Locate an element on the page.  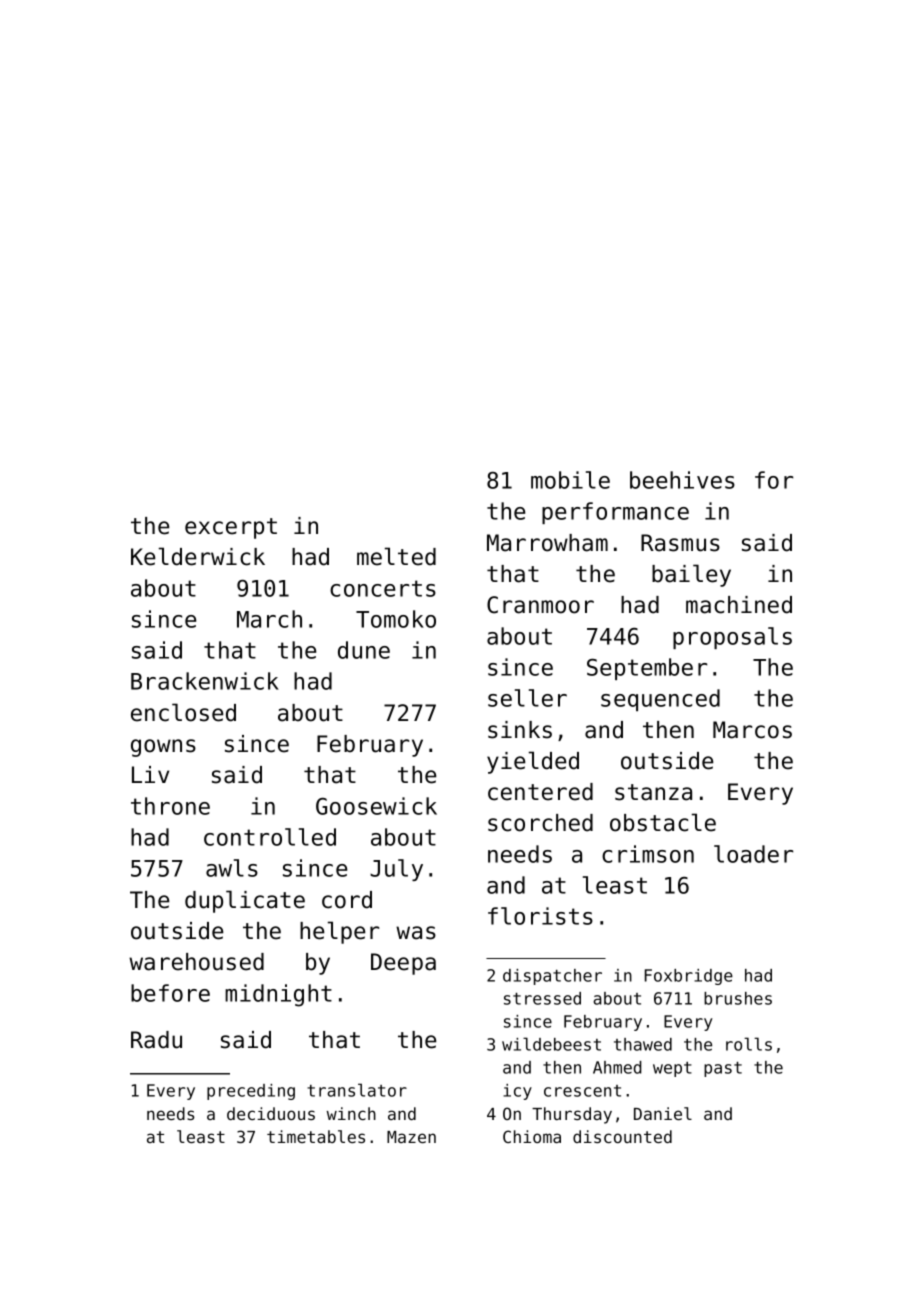
excerpt is located at coordinates (231, 528).
